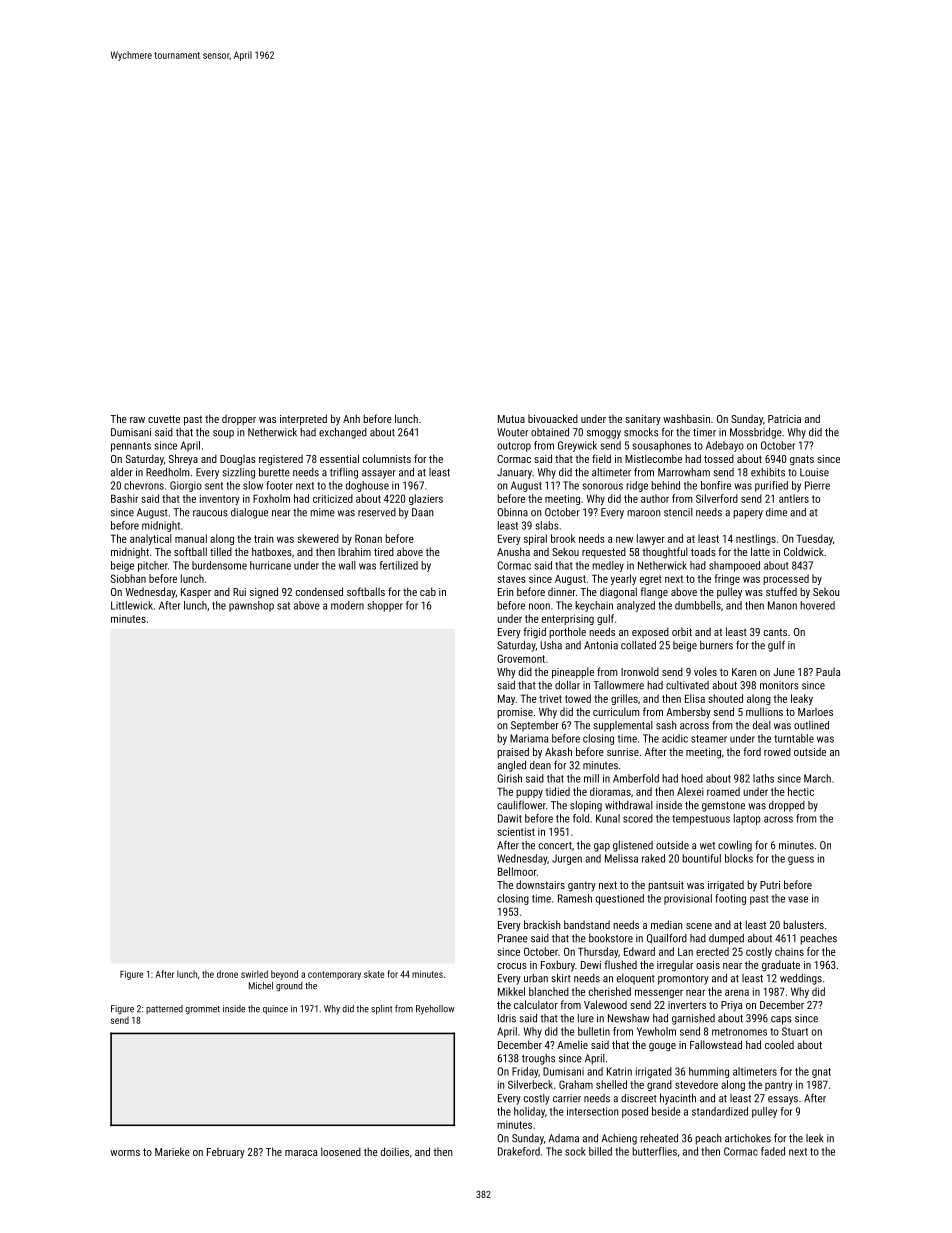  What do you see at coordinates (164, 1009) in the screenshot?
I see `patterned` at bounding box center [164, 1009].
